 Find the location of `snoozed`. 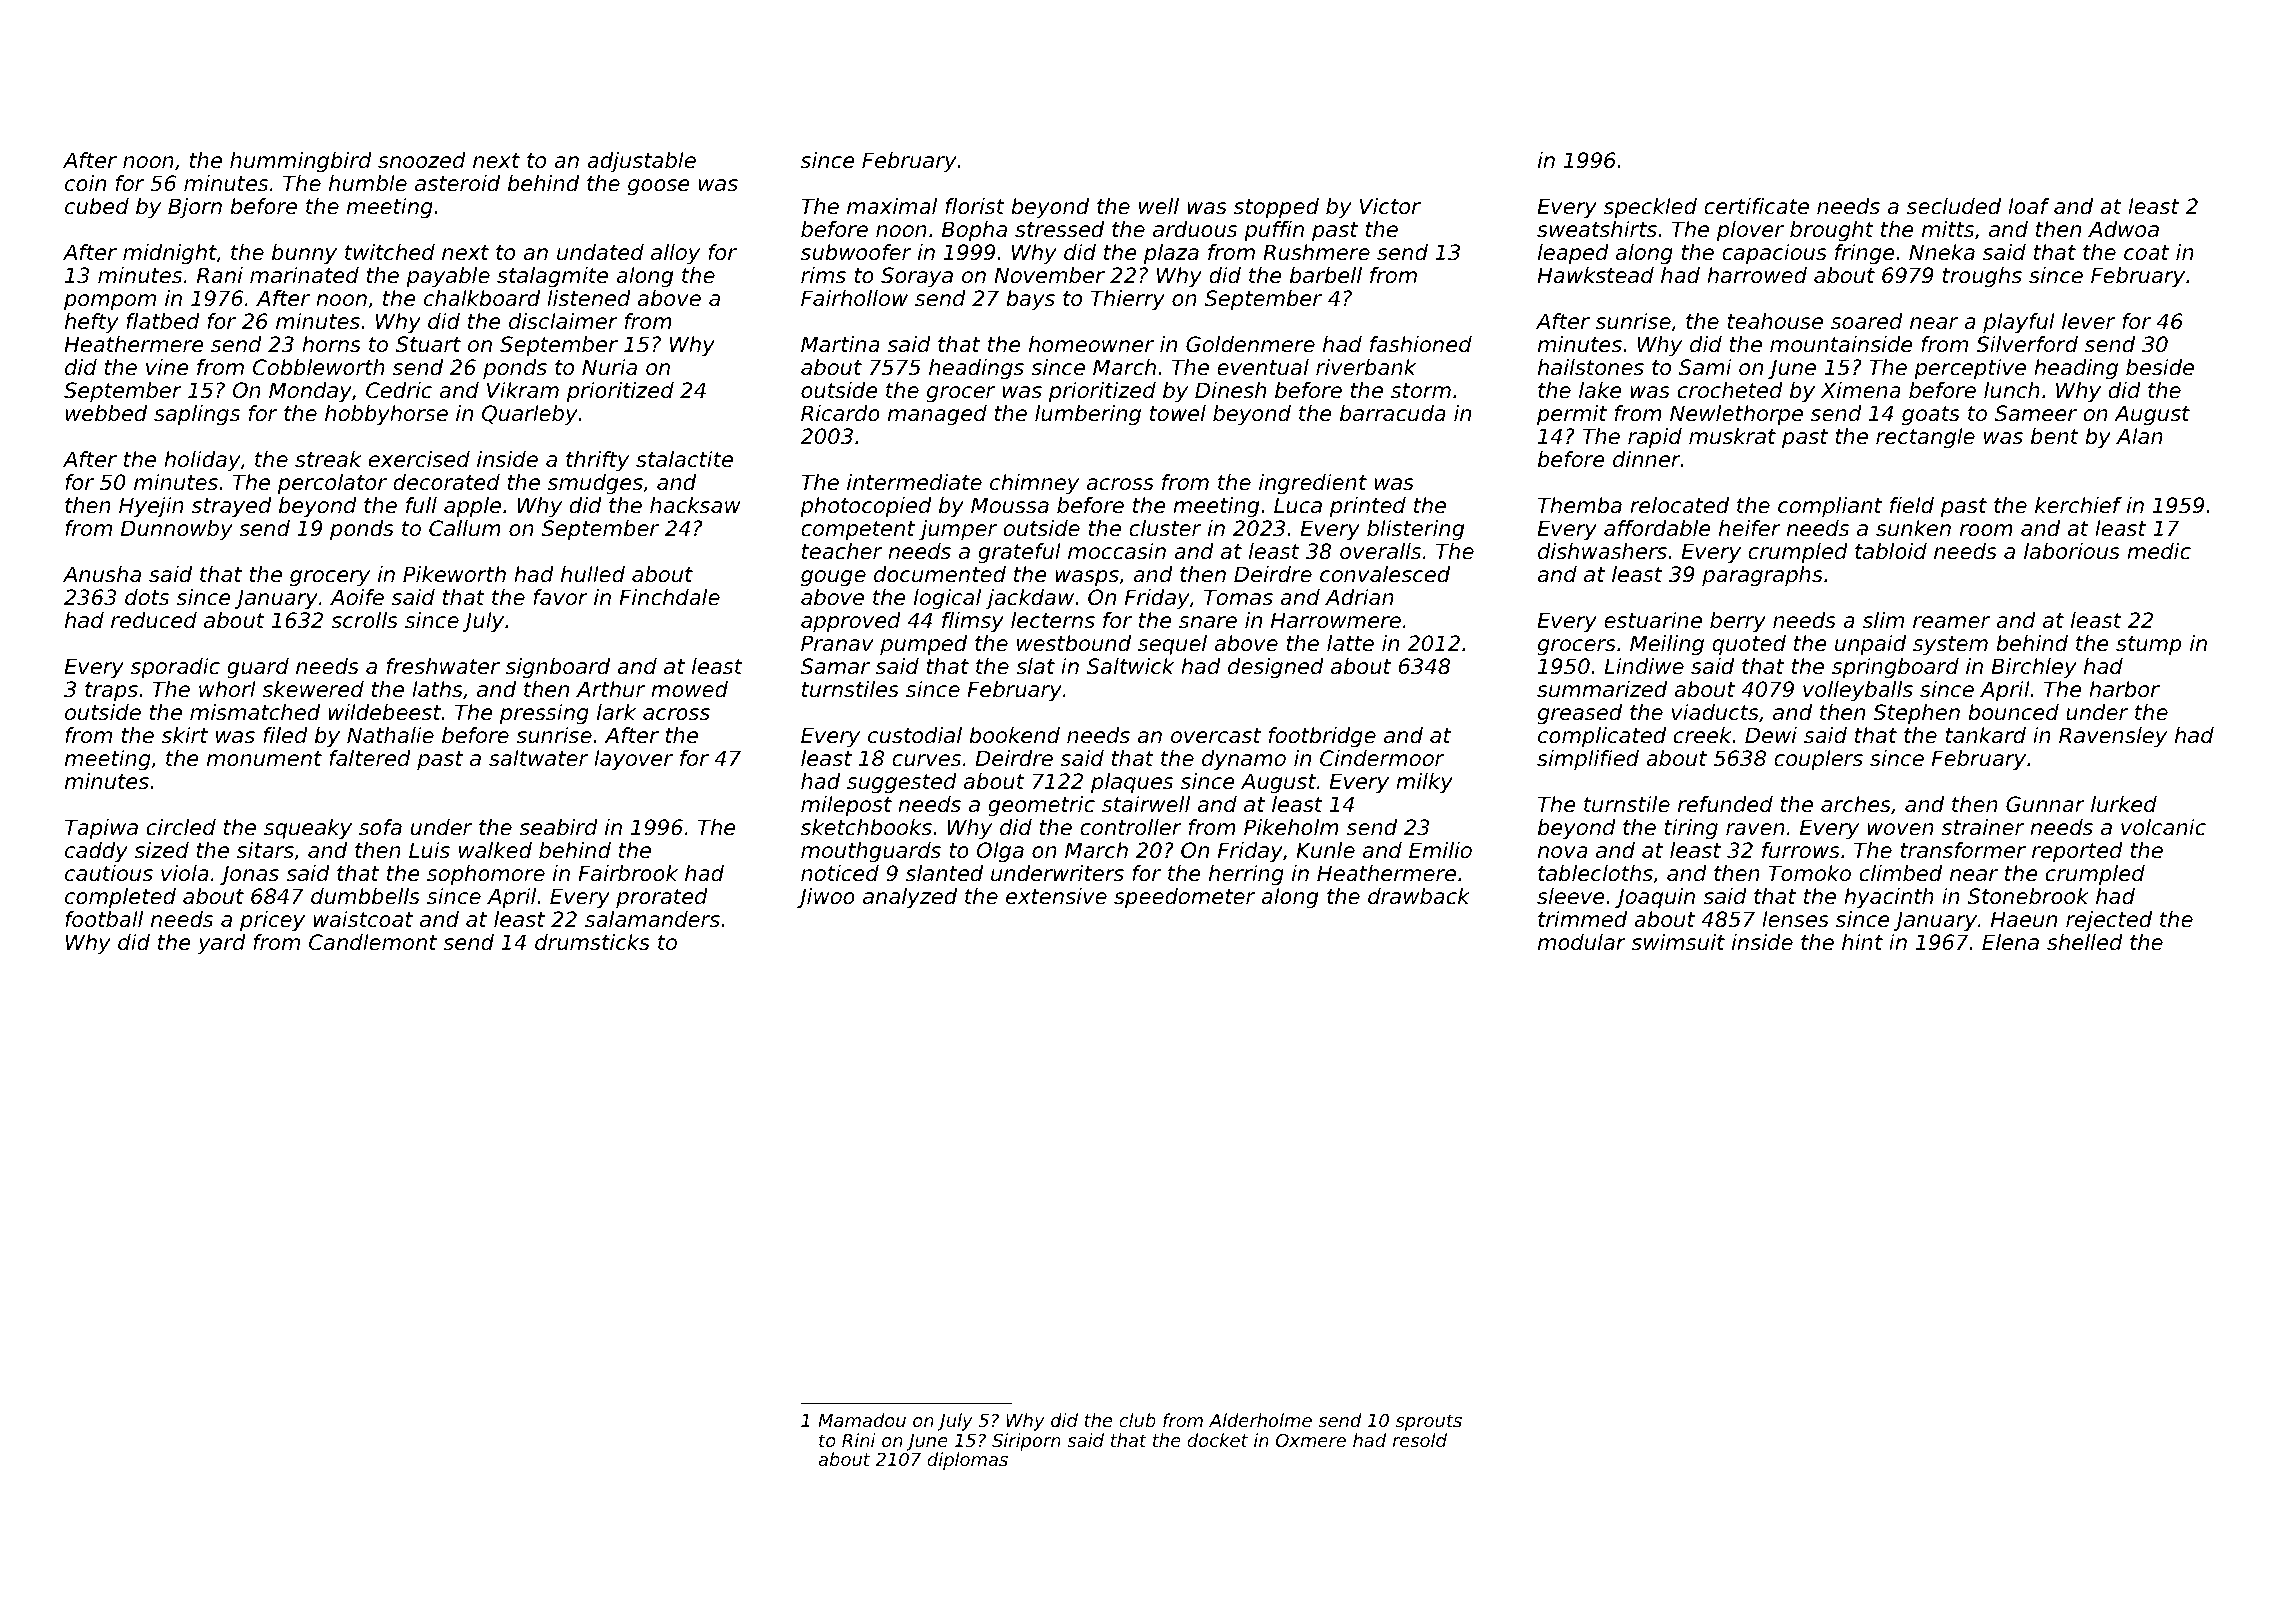

snoozed is located at coordinates (422, 160).
